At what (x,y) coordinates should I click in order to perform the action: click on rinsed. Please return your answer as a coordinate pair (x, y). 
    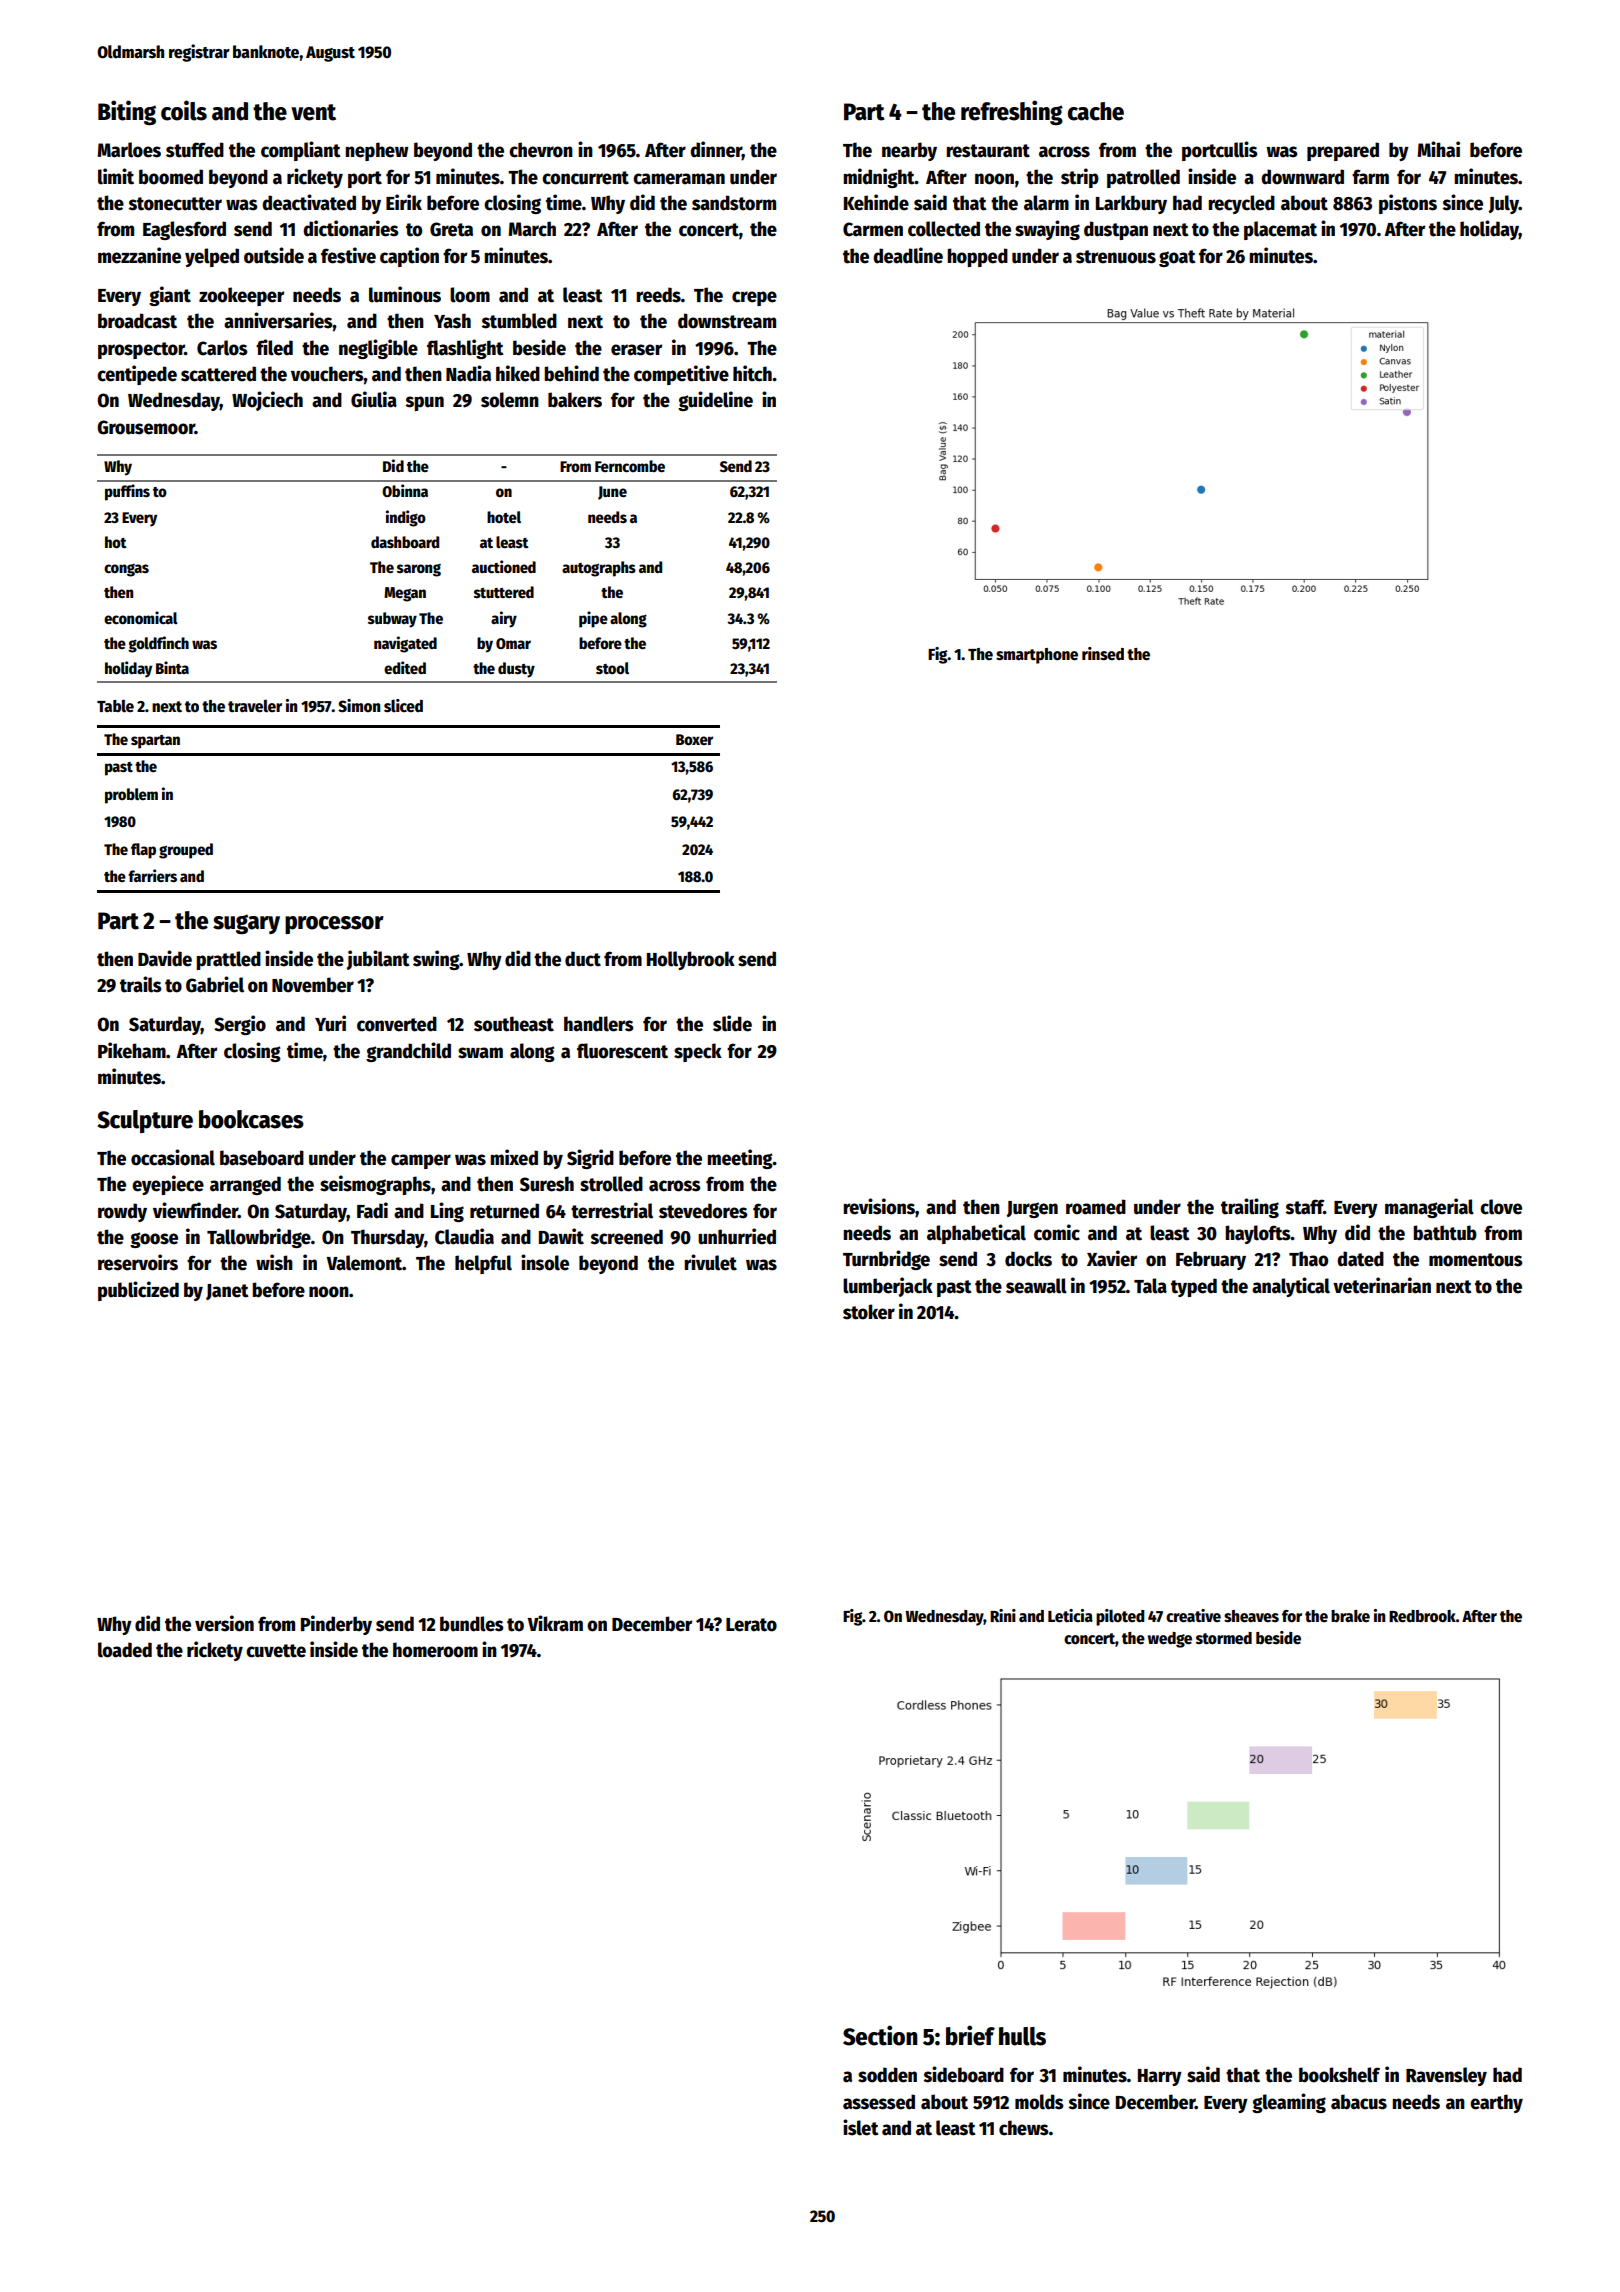
    Looking at the image, I should click on (1103, 653).
